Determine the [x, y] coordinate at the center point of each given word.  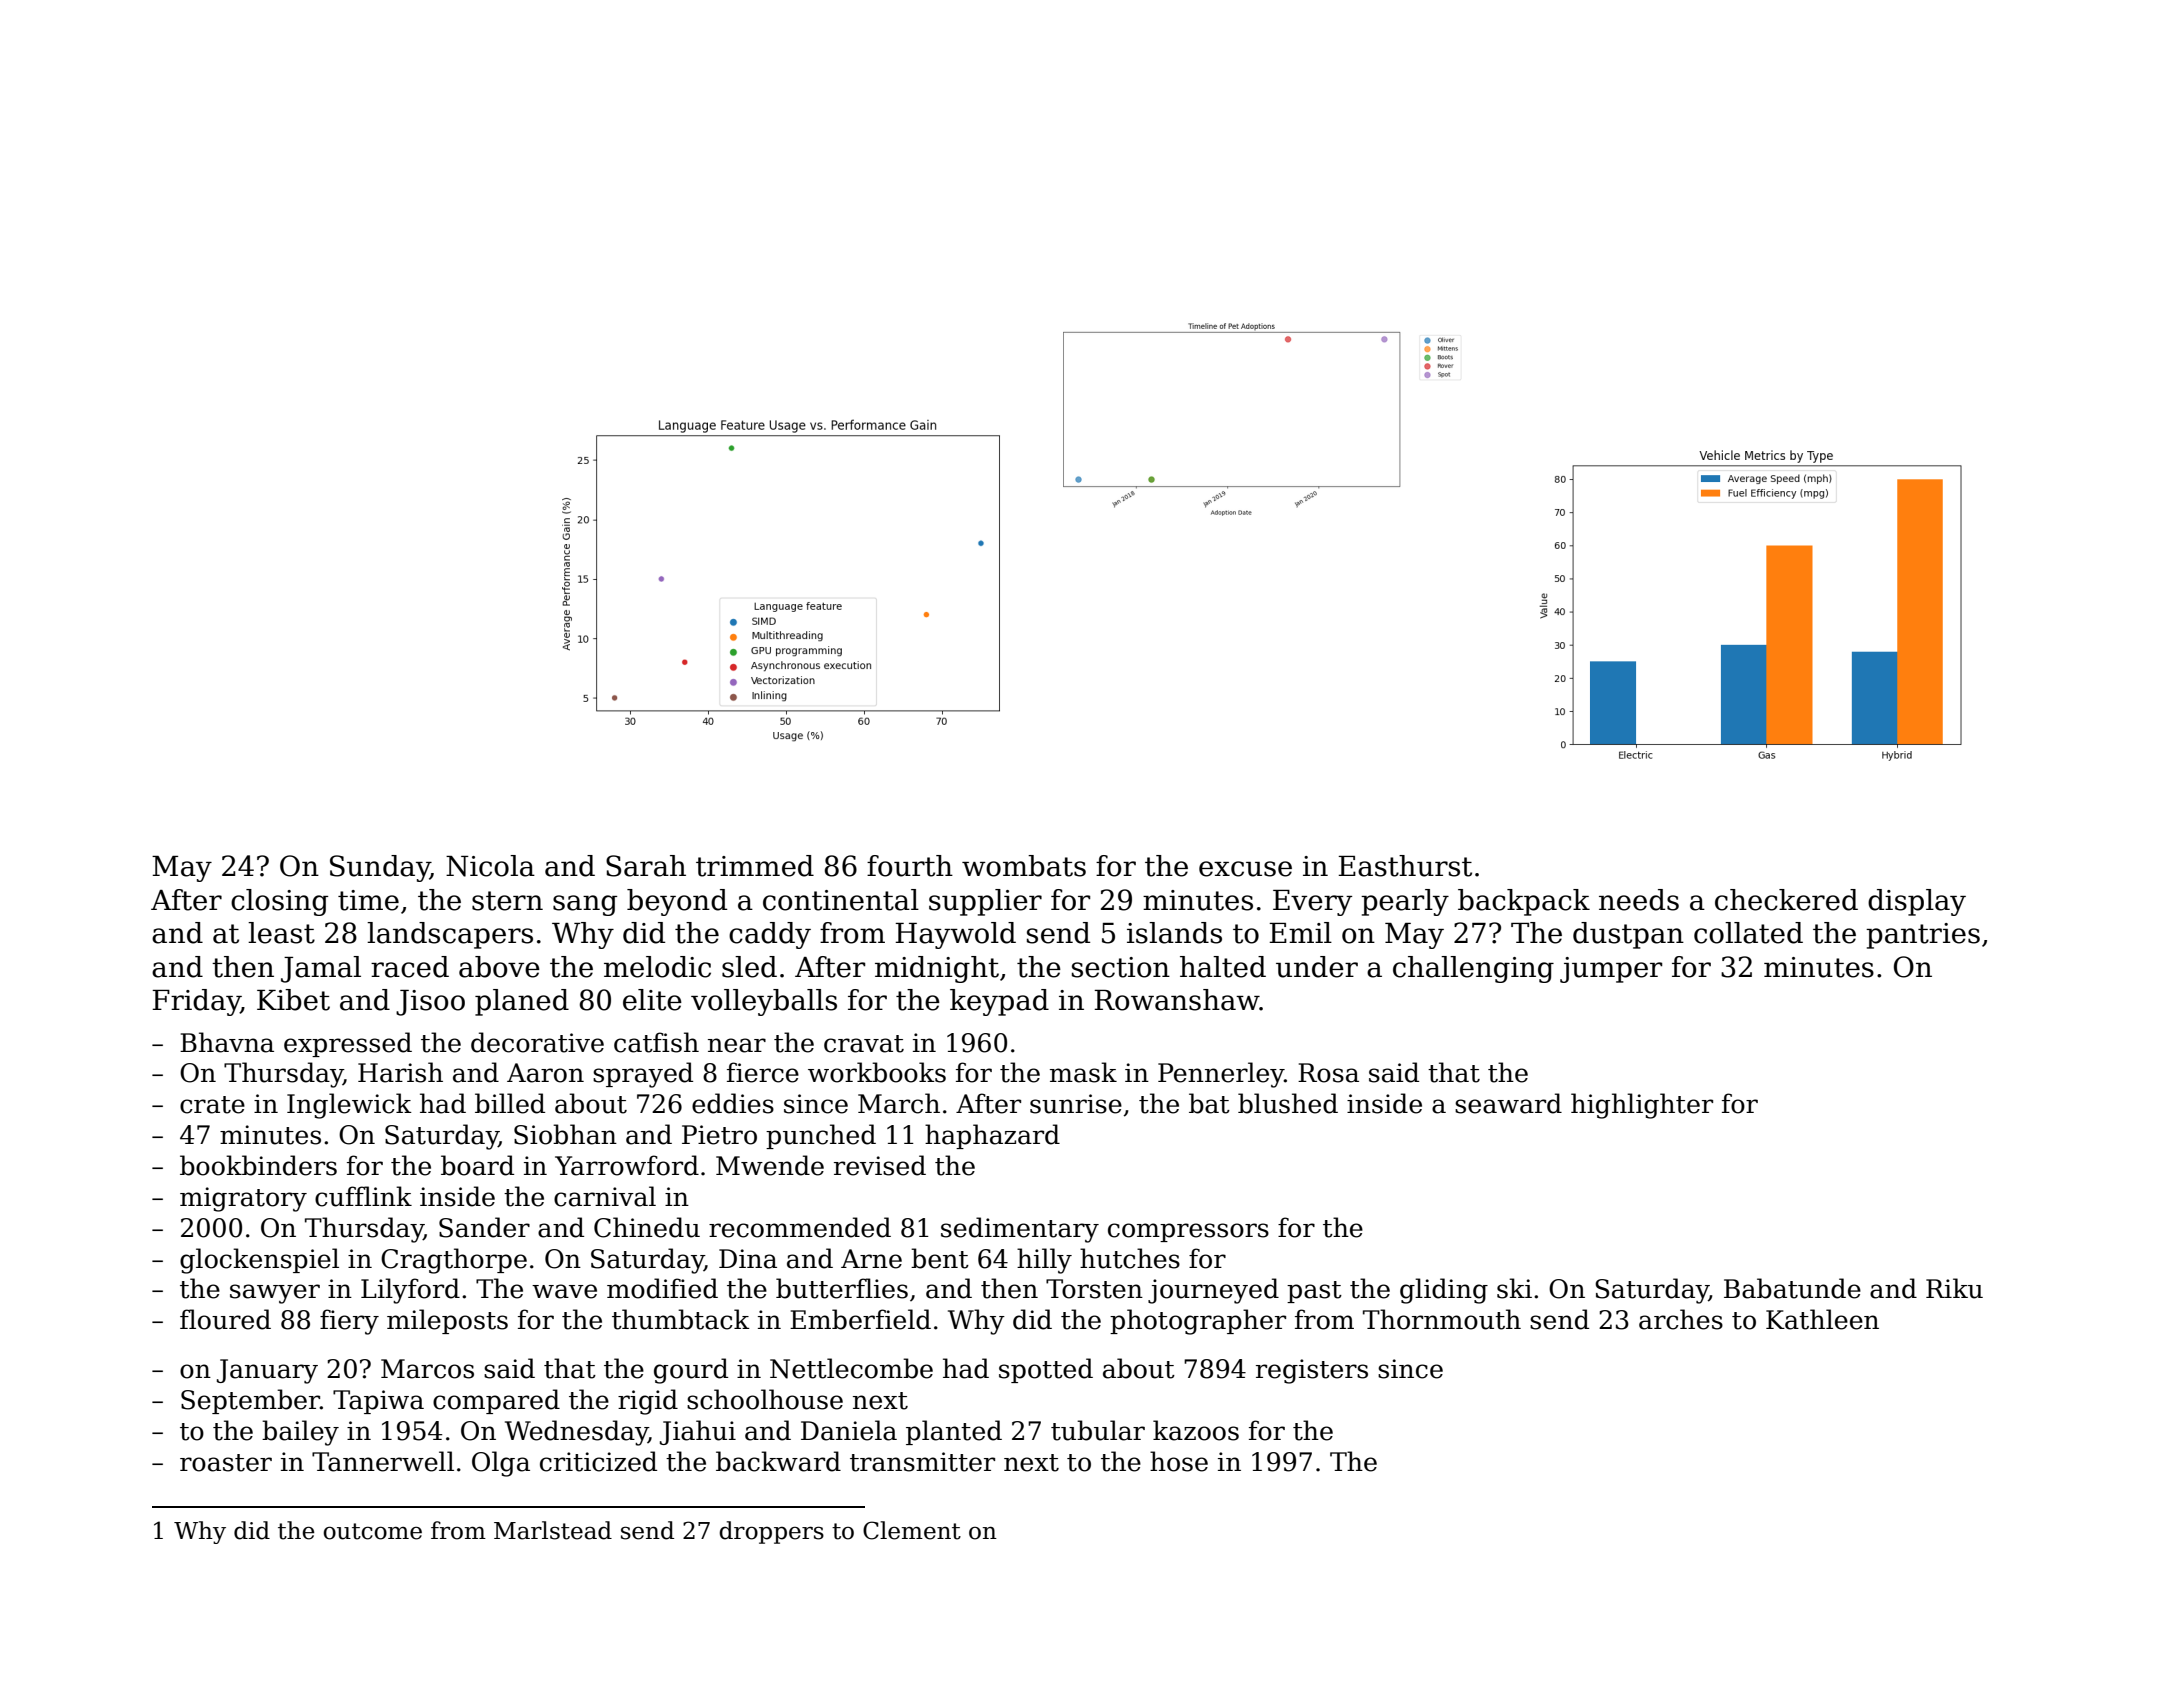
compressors [1188, 1232]
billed [510, 1103]
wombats [1024, 866]
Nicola [490, 866]
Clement [912, 1530]
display [1917, 902]
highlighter [1642, 1106]
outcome [372, 1531]
